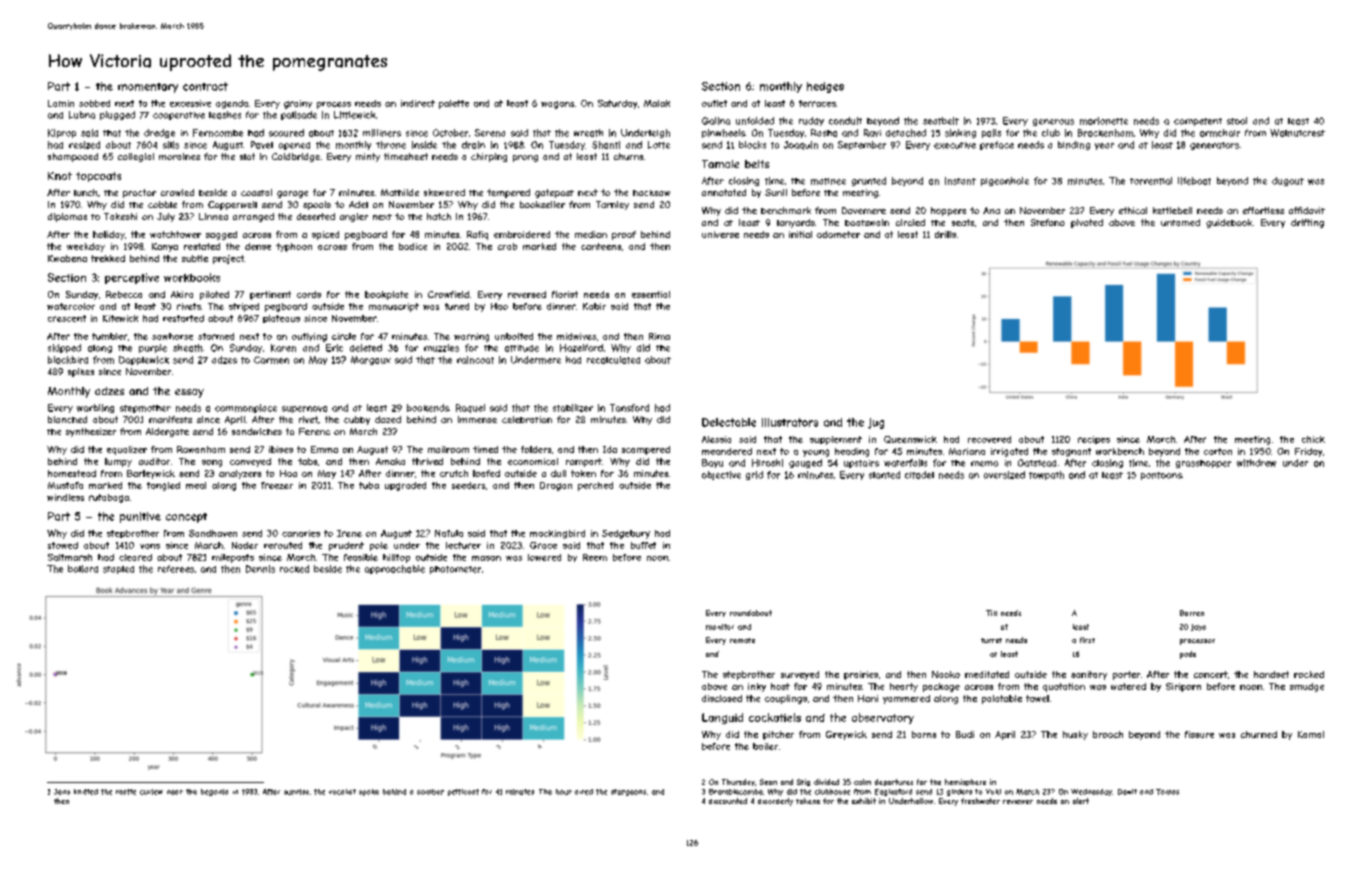  Describe the element at coordinates (175, 792) in the image. I see `near` at that location.
